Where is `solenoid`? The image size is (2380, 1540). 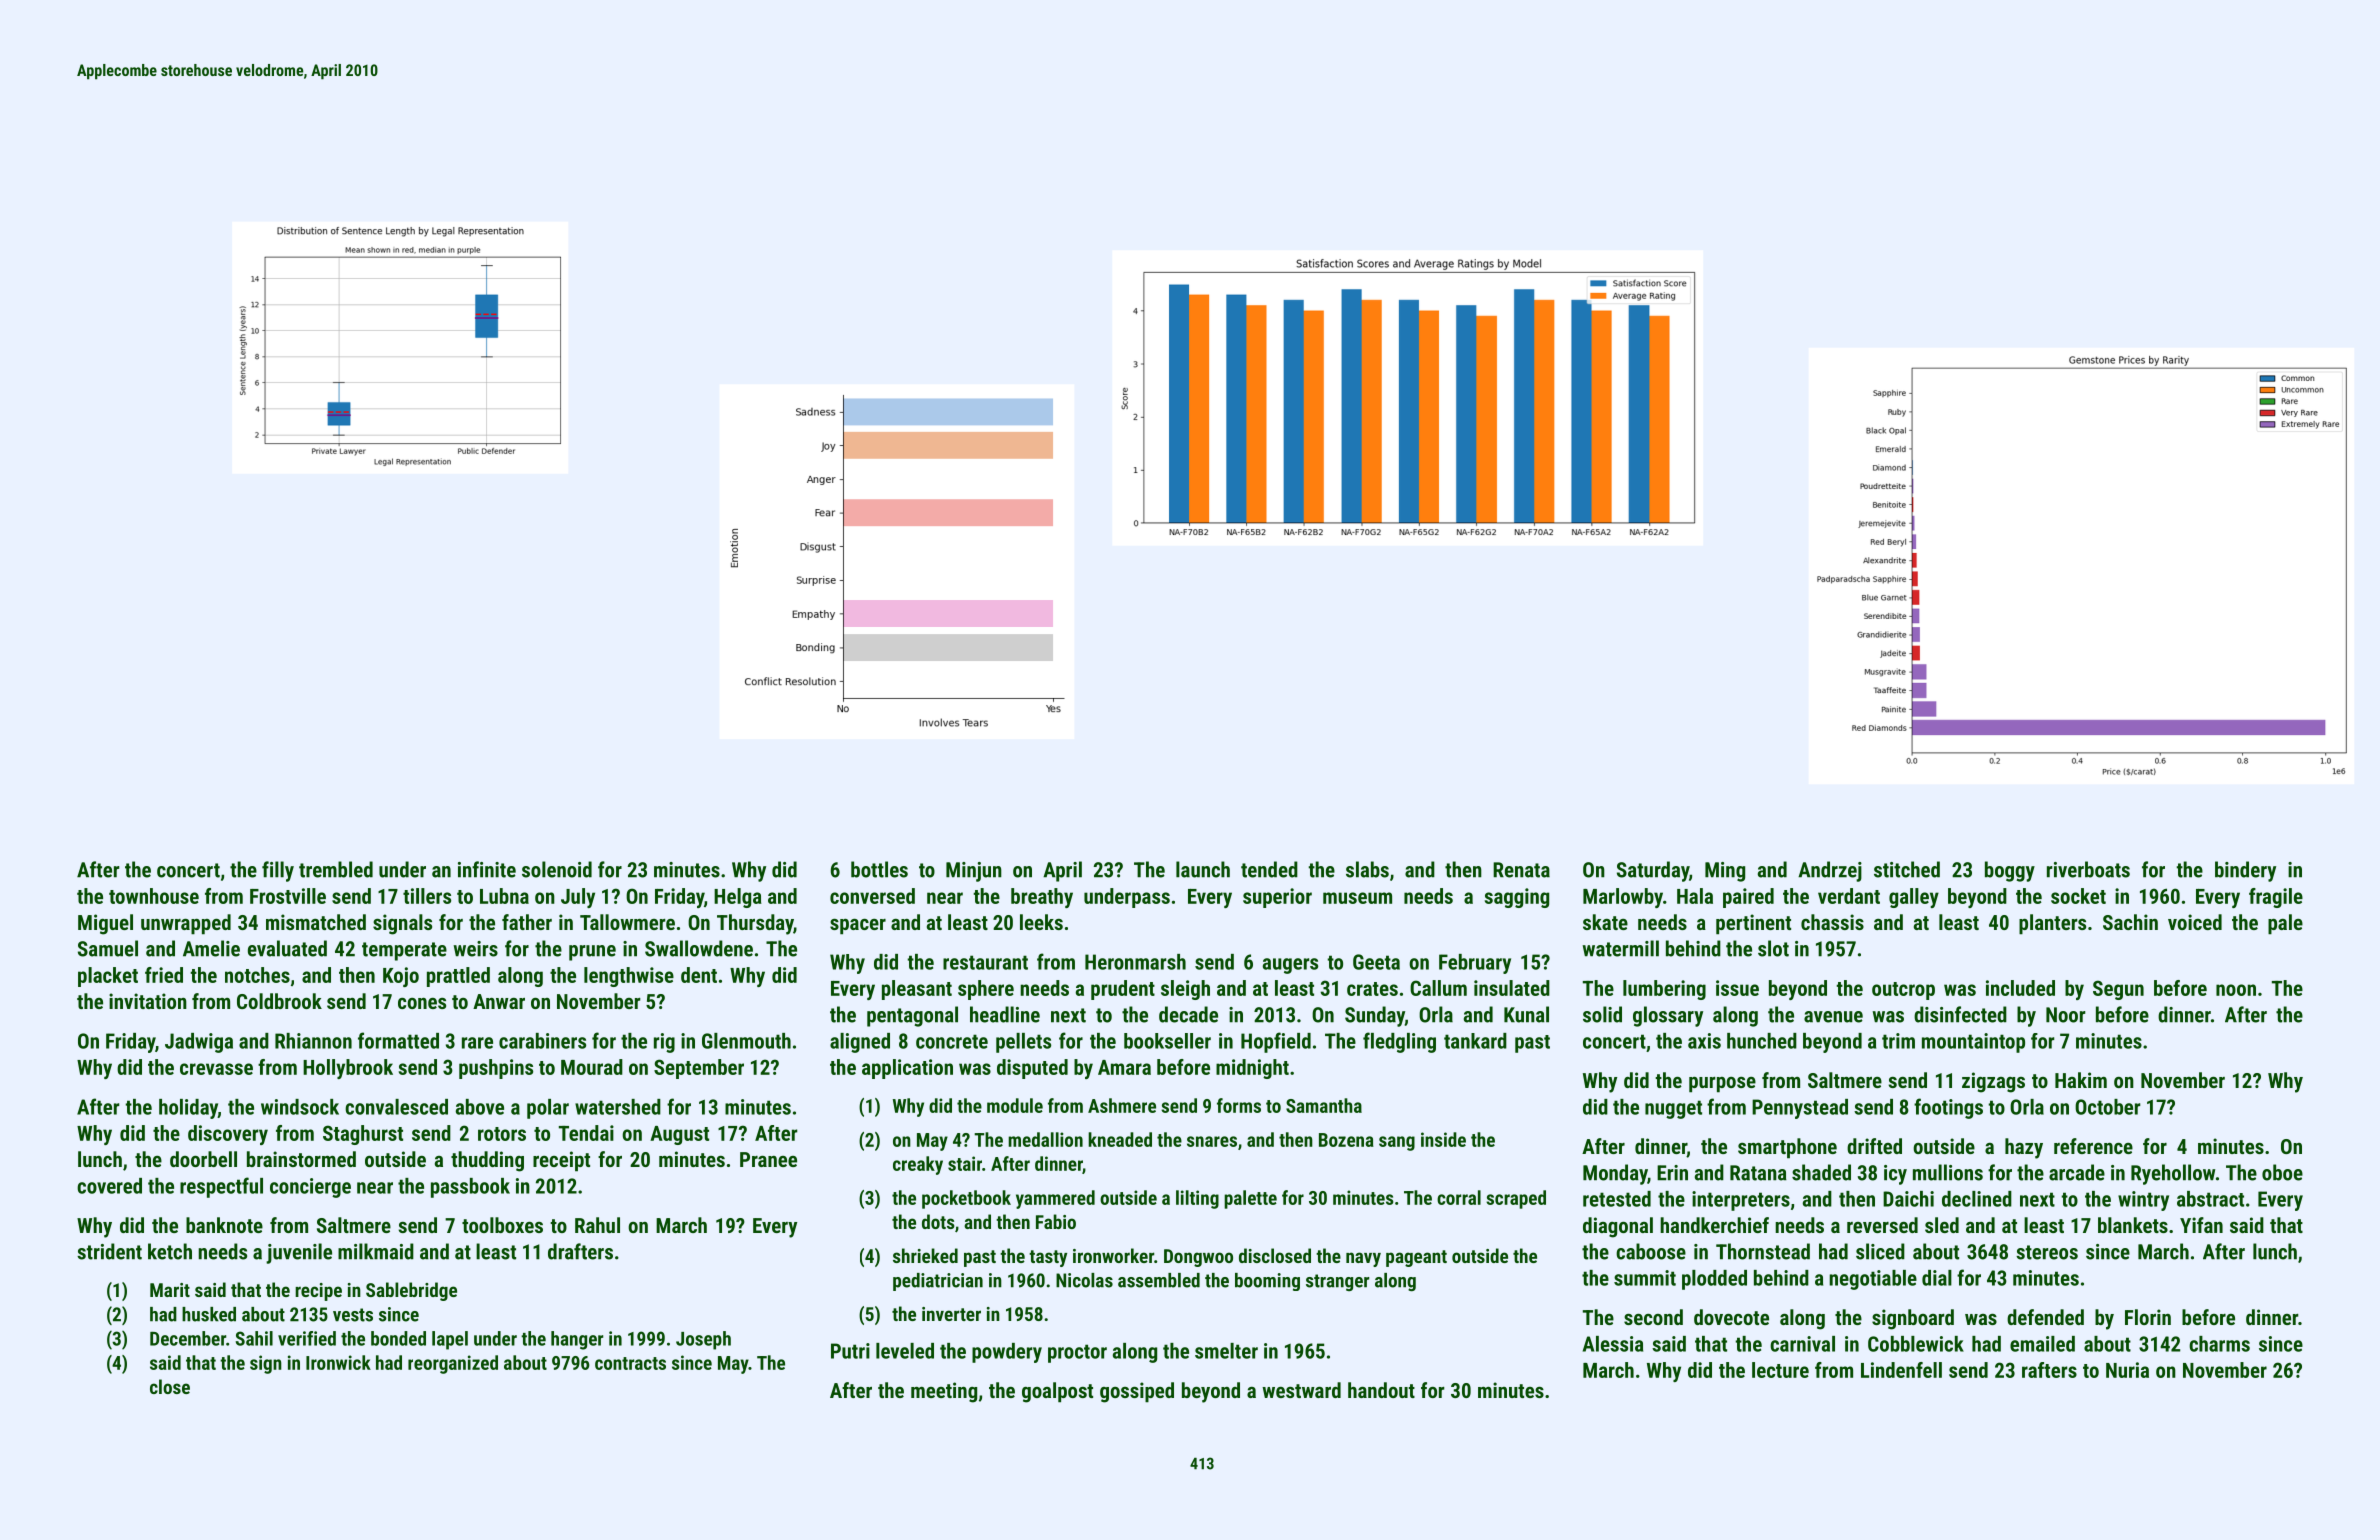 solenoid is located at coordinates (557, 869).
